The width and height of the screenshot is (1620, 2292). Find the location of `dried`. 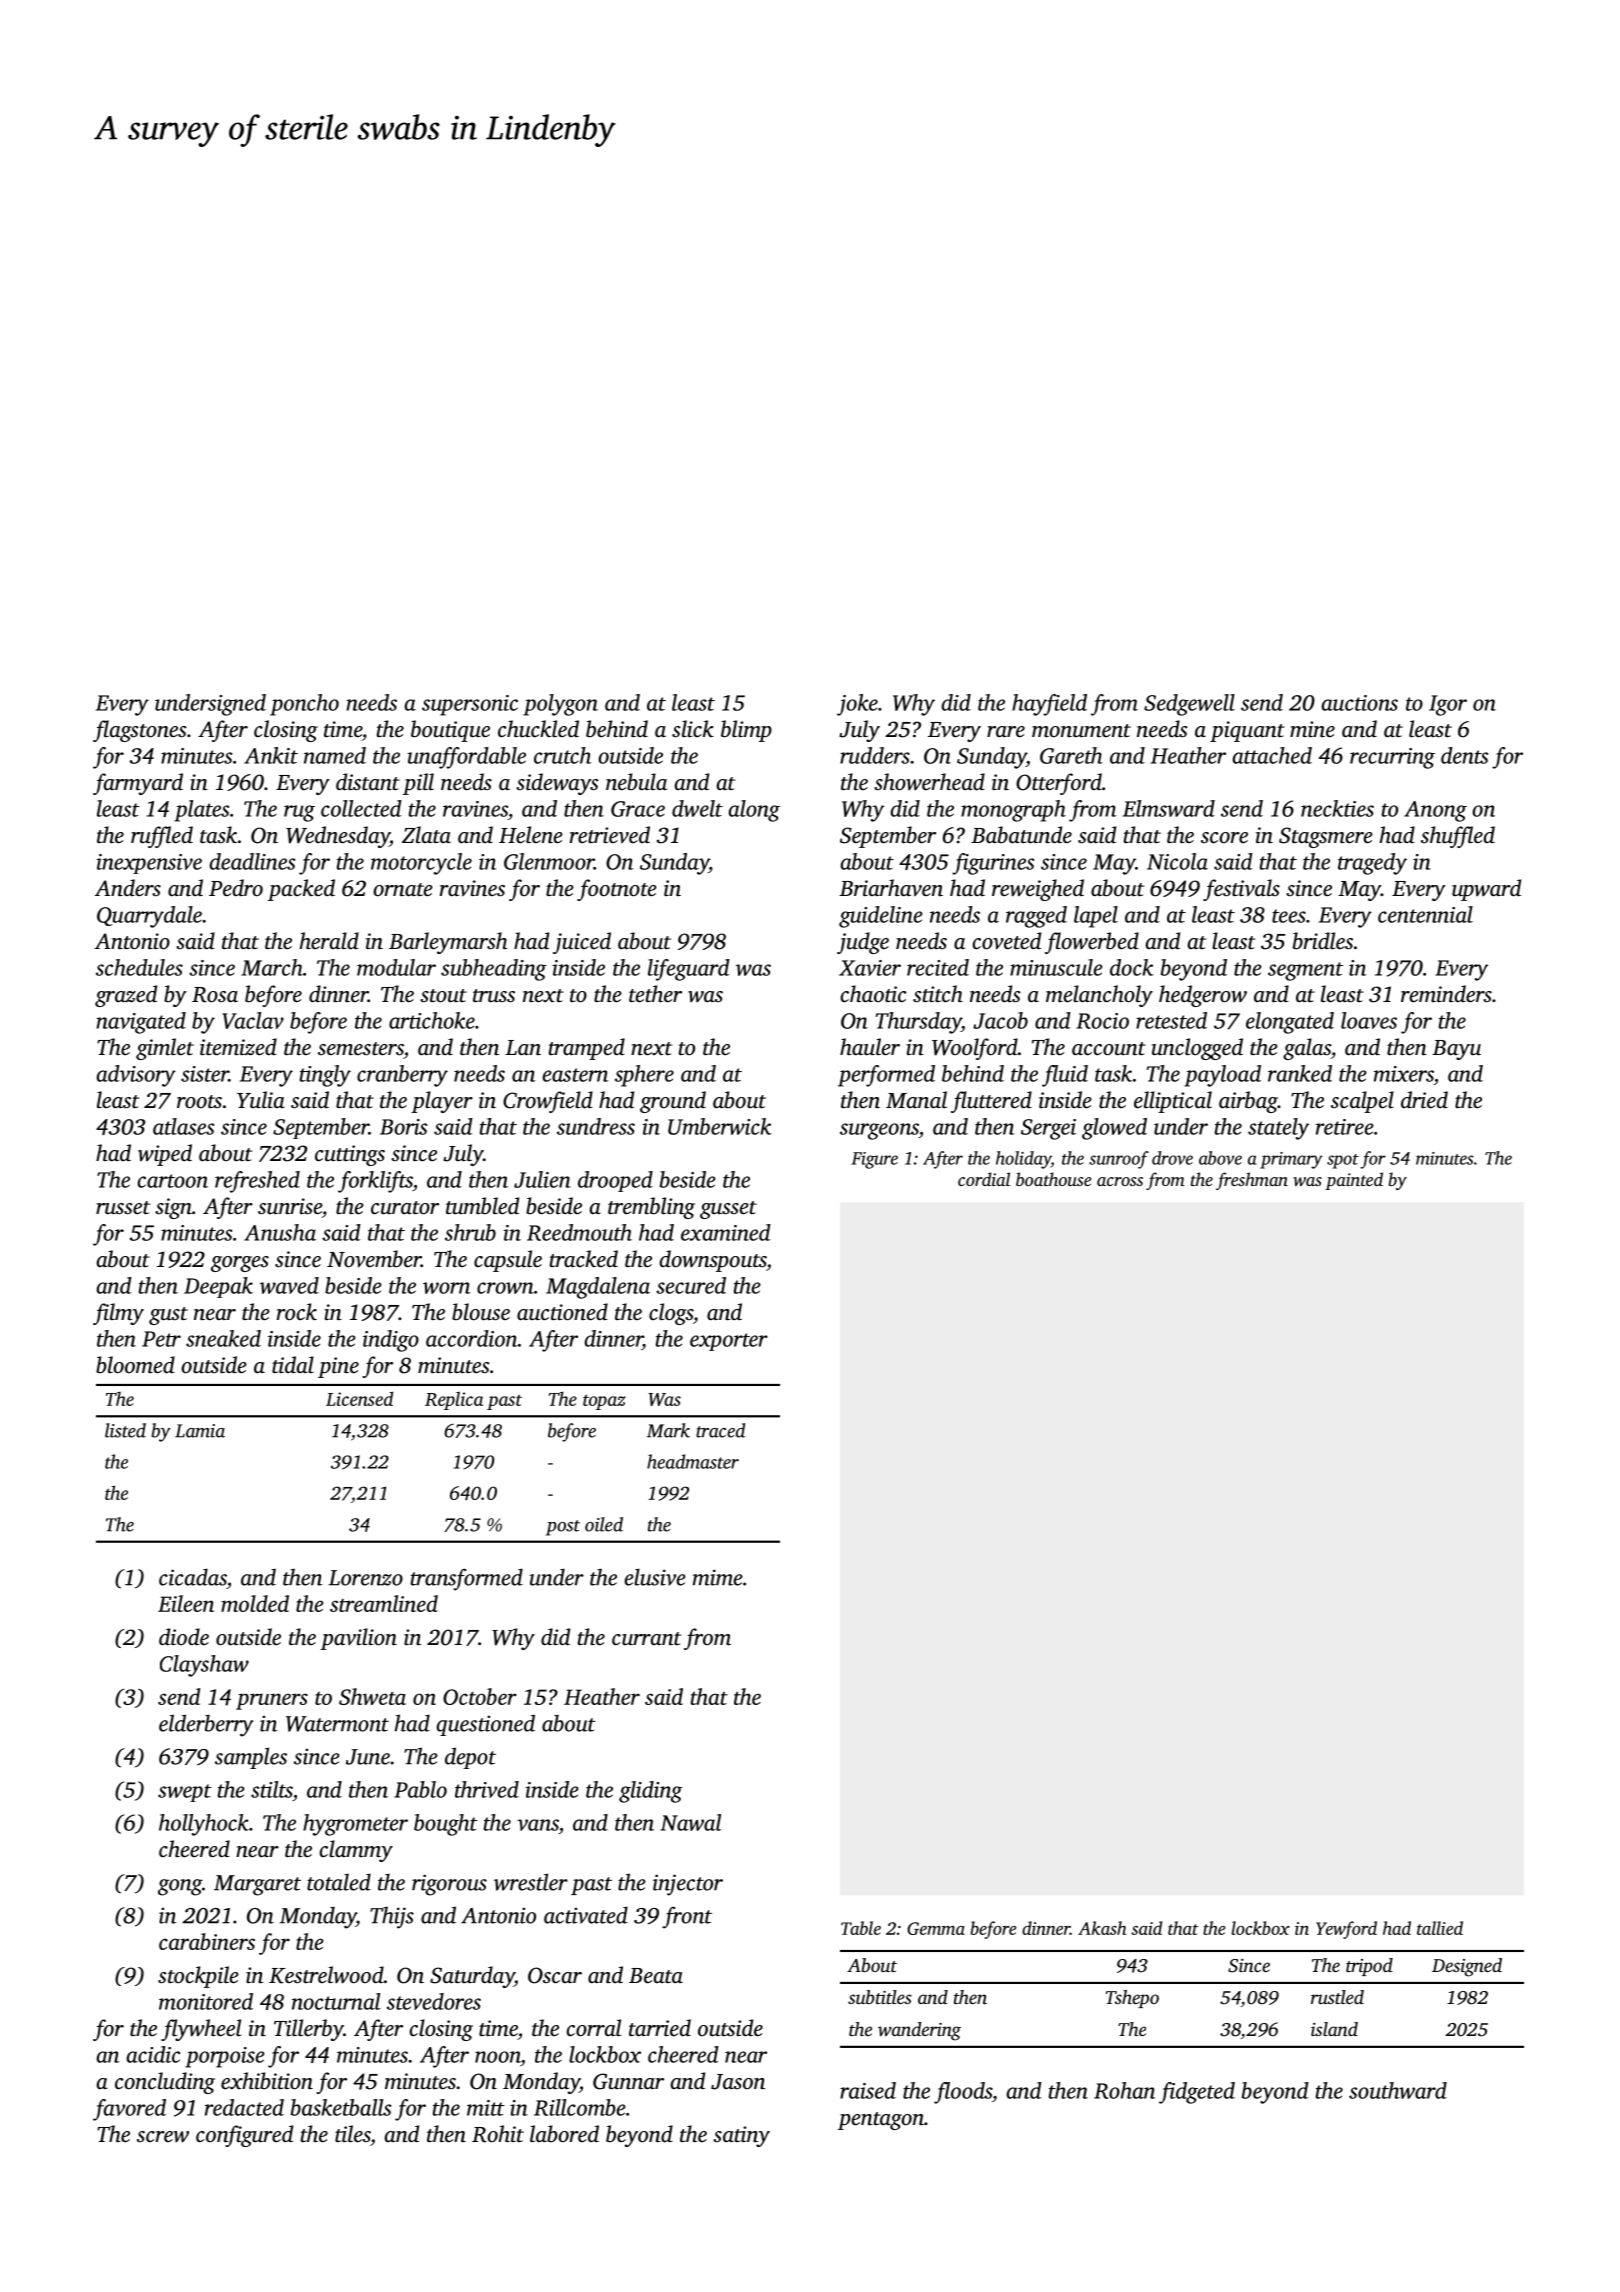

dried is located at coordinates (1424, 1100).
